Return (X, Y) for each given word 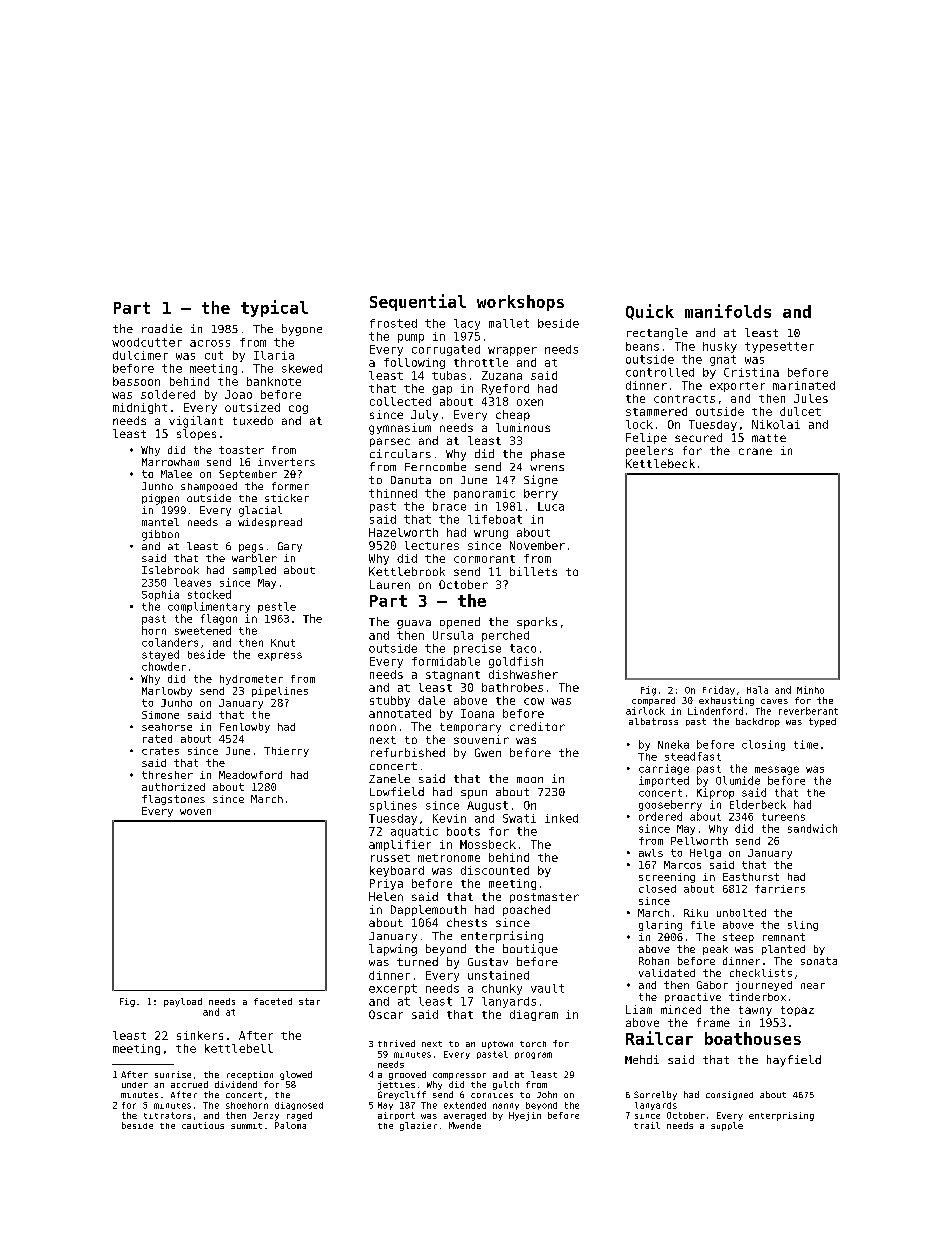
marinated (804, 385)
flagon (219, 619)
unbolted (741, 913)
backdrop (758, 722)
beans (642, 346)
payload (183, 1002)
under (135, 1085)
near (813, 986)
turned (417, 961)
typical (274, 308)
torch (533, 1044)
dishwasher (523, 674)
